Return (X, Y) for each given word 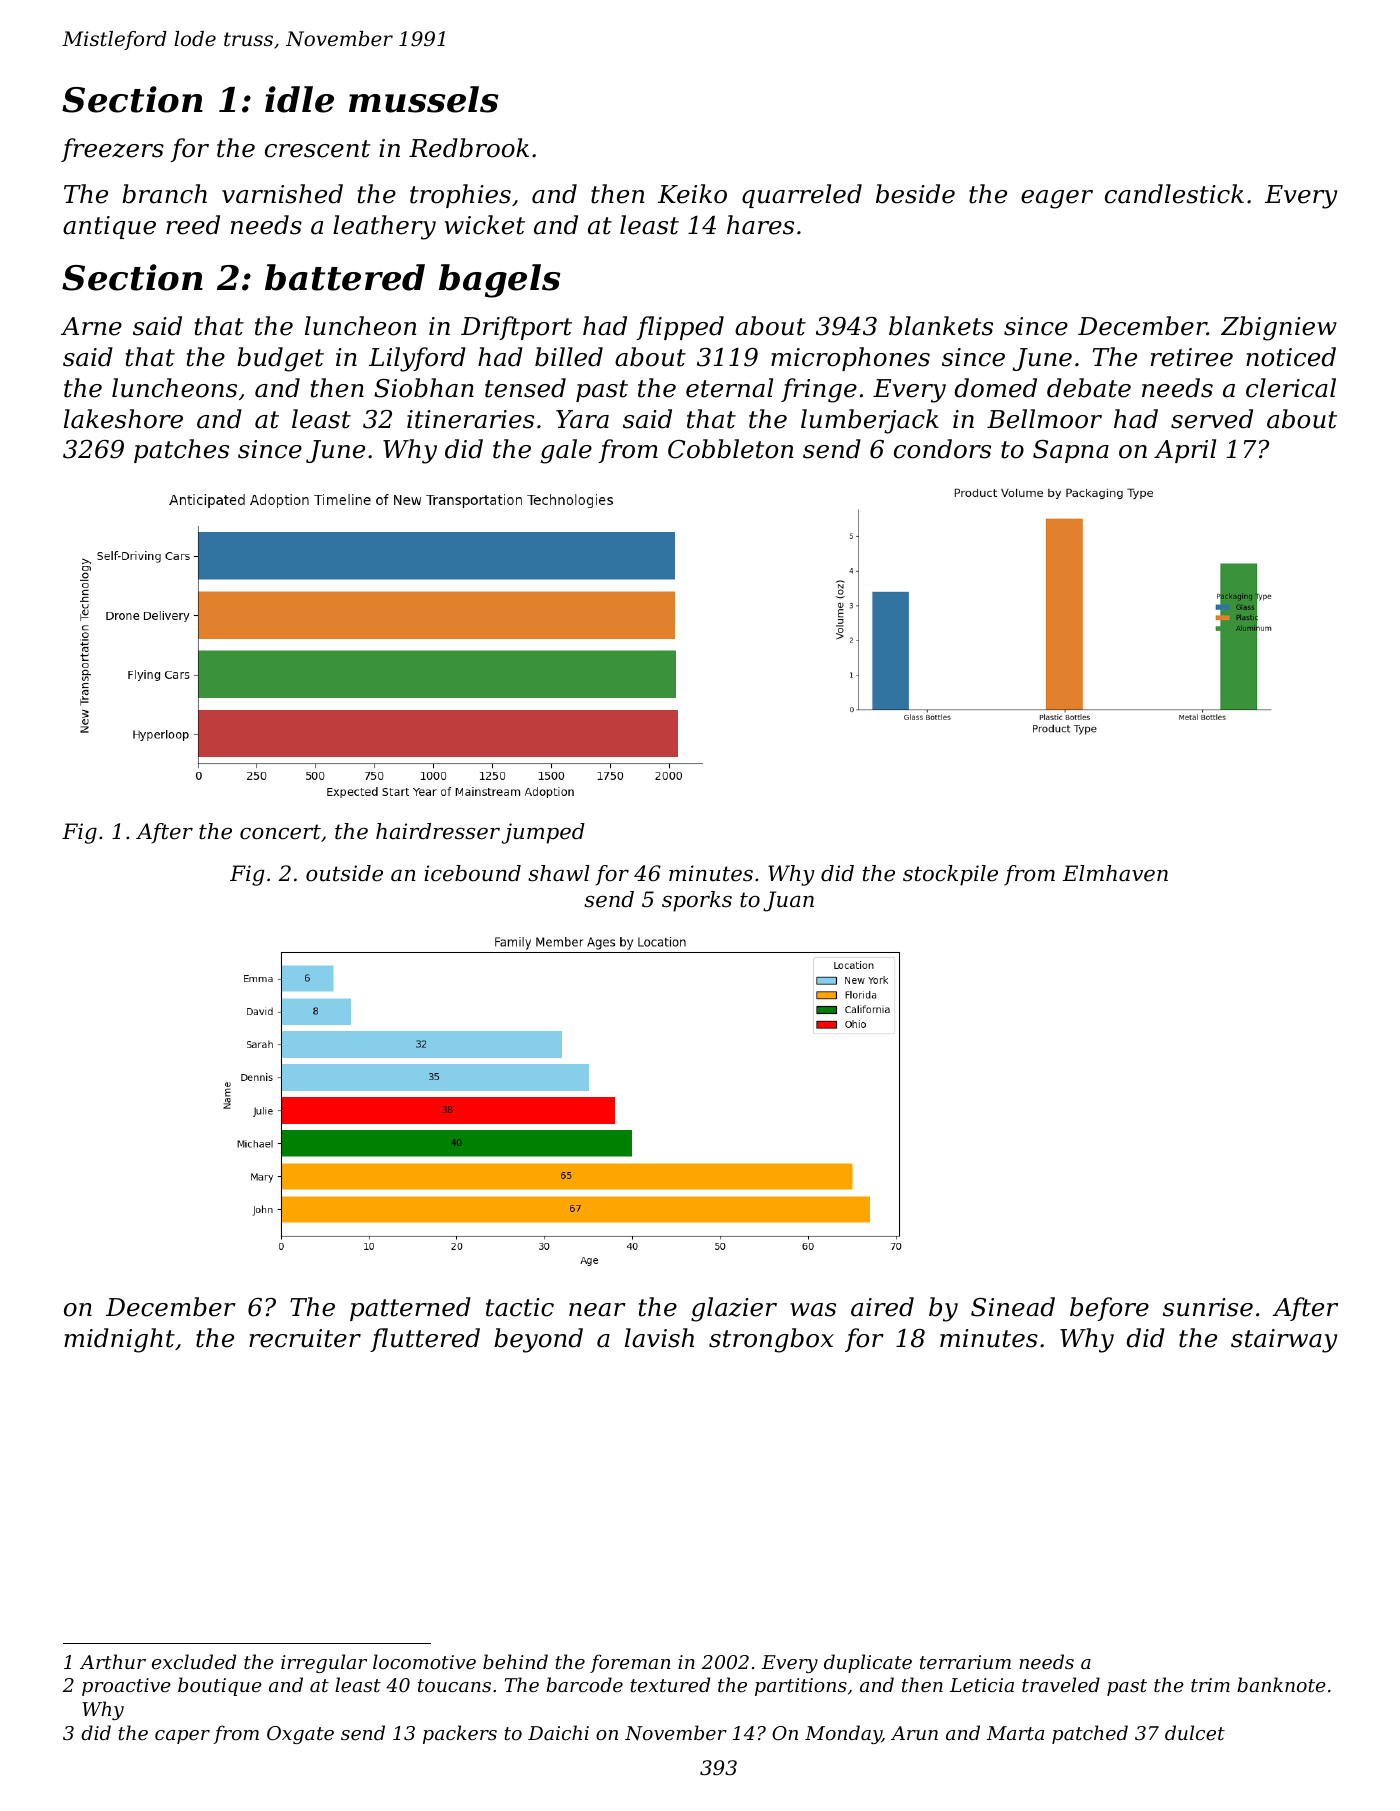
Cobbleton (730, 449)
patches (181, 451)
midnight (119, 1340)
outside (344, 873)
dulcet (1195, 1732)
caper (182, 1737)
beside (915, 194)
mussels (424, 99)
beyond (538, 1340)
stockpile (950, 875)
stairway (1284, 1341)
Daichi (558, 1732)
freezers (112, 150)
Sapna (1071, 451)
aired (882, 1307)
